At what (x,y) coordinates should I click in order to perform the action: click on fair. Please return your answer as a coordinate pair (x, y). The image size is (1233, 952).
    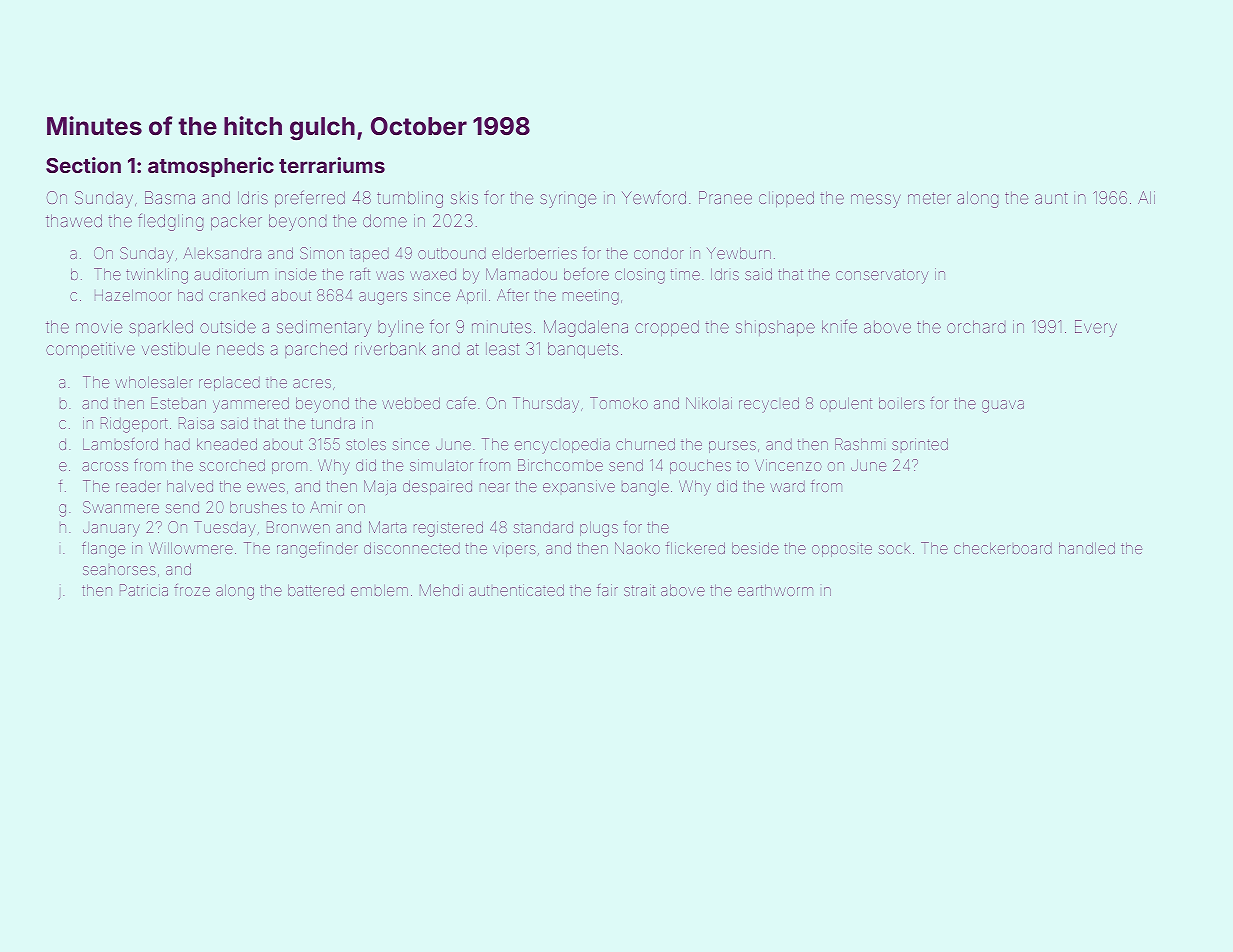
    Looking at the image, I should click on (607, 590).
